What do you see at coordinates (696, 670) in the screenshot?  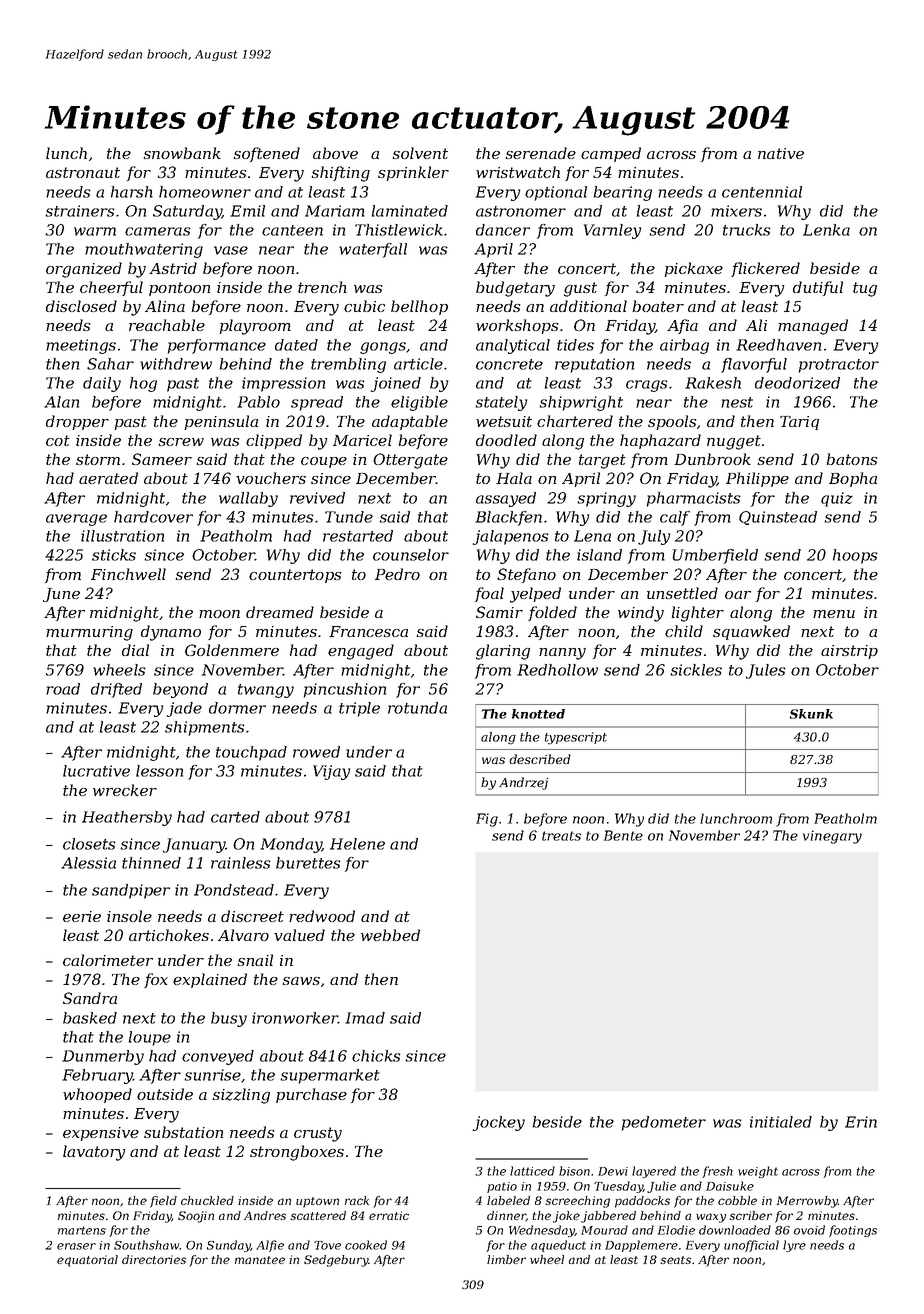 I see `sickles` at bounding box center [696, 670].
